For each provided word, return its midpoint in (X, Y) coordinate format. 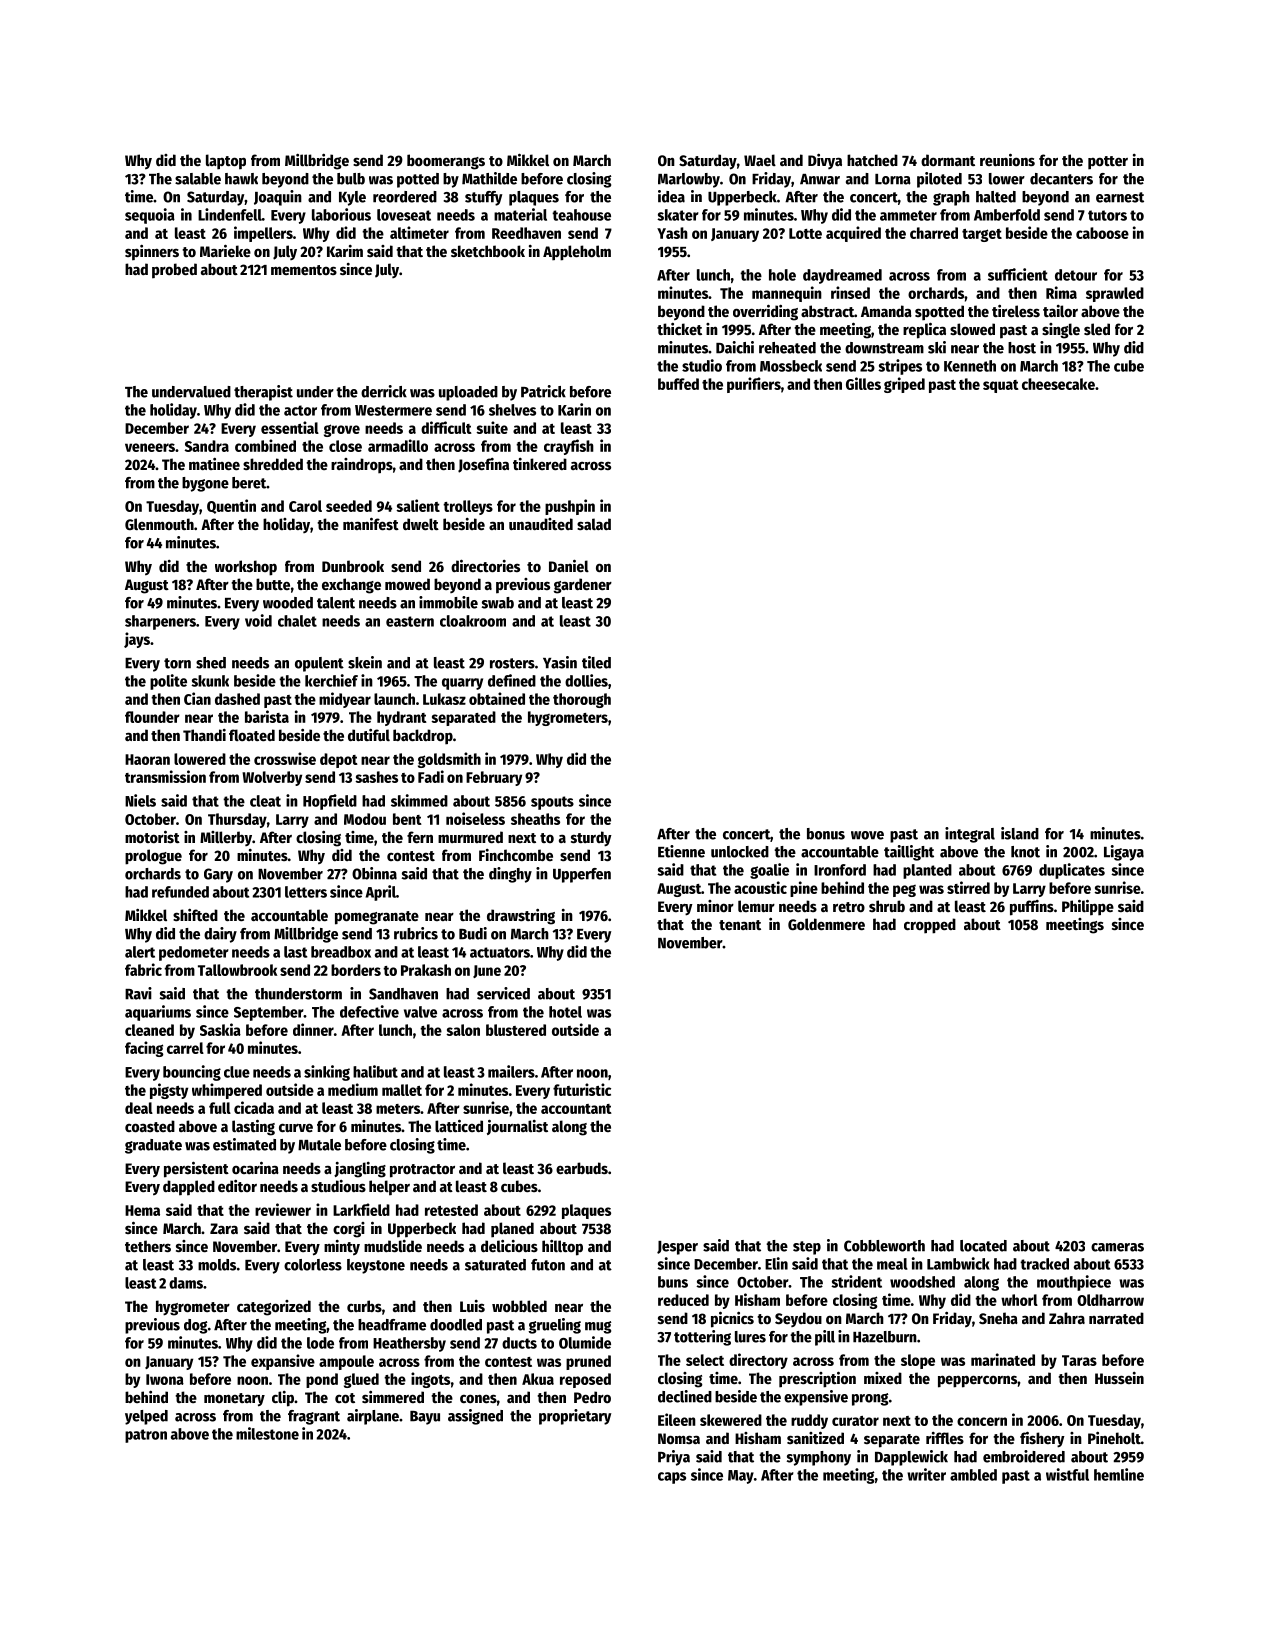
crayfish (569, 447)
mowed (407, 584)
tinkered (540, 464)
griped (904, 385)
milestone (267, 1433)
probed (174, 271)
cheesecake (1058, 384)
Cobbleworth (884, 1246)
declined (685, 1396)
